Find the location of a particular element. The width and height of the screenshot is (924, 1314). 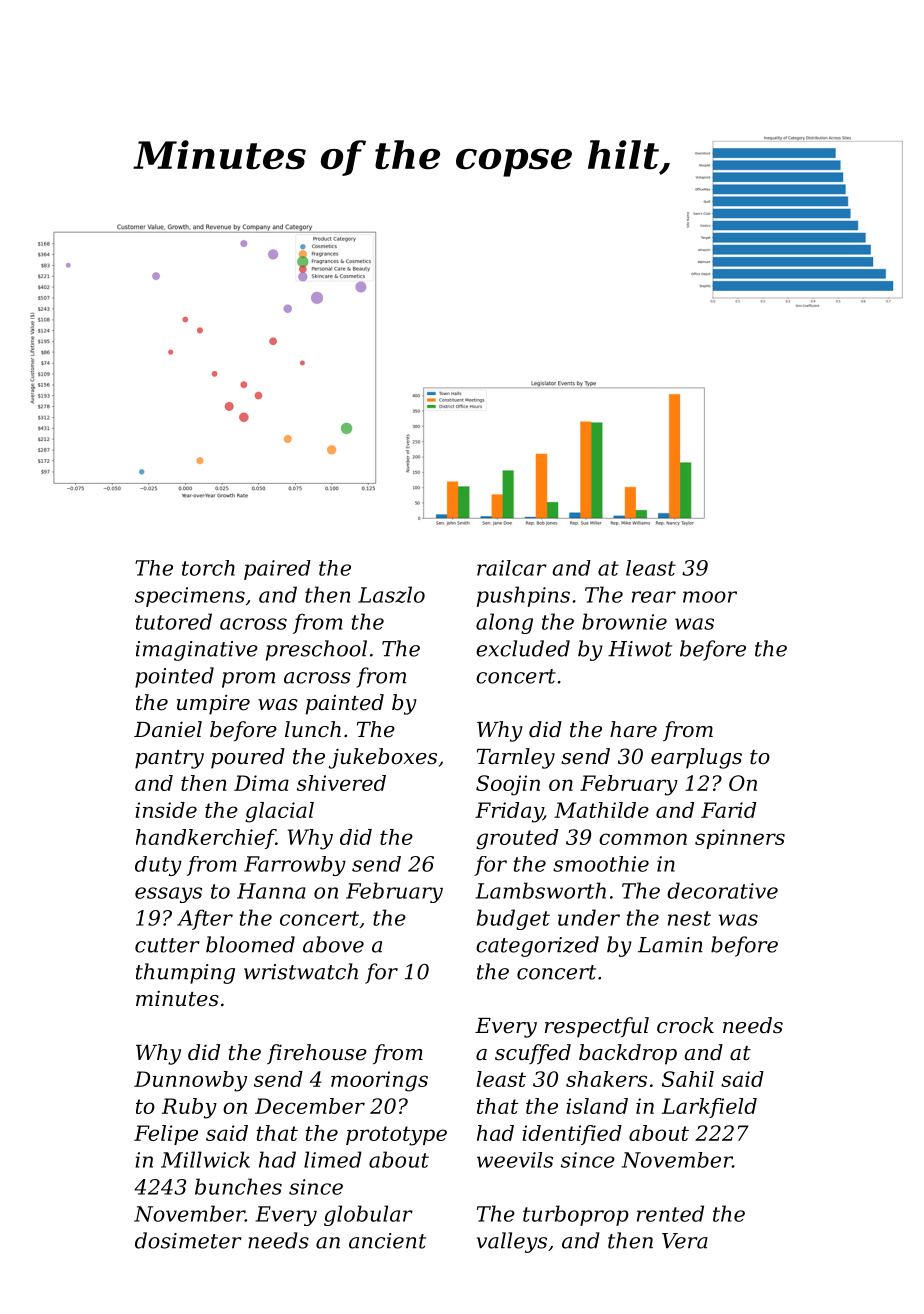

nest is located at coordinates (689, 918).
